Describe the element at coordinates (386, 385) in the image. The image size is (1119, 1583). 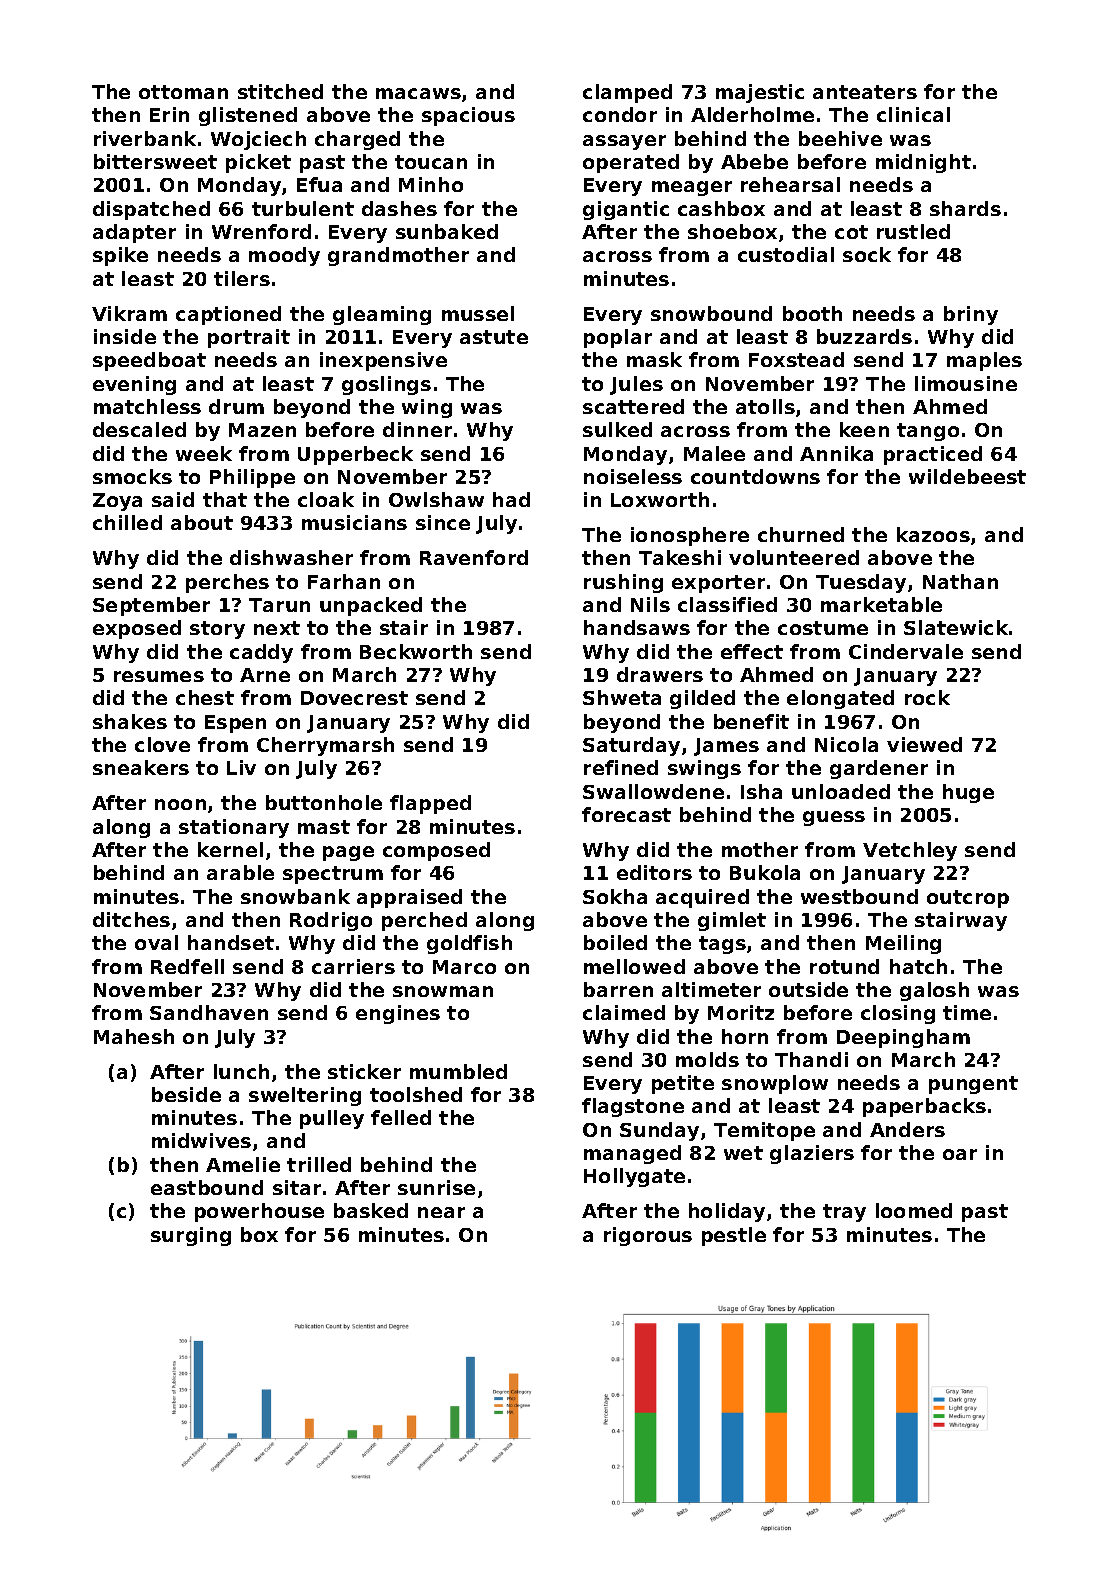
I see `goslings` at that location.
